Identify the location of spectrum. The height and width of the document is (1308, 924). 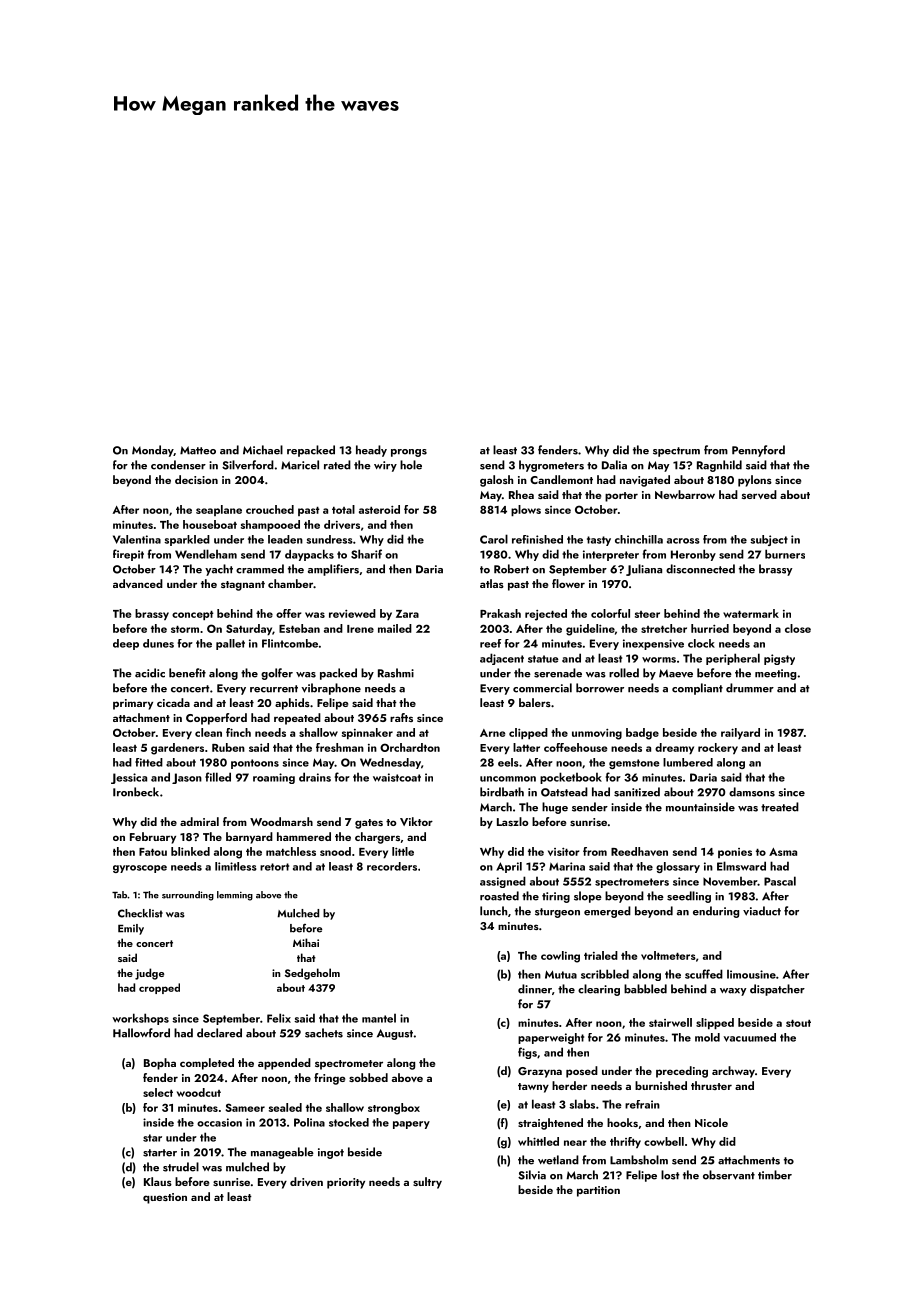
(676, 452).
